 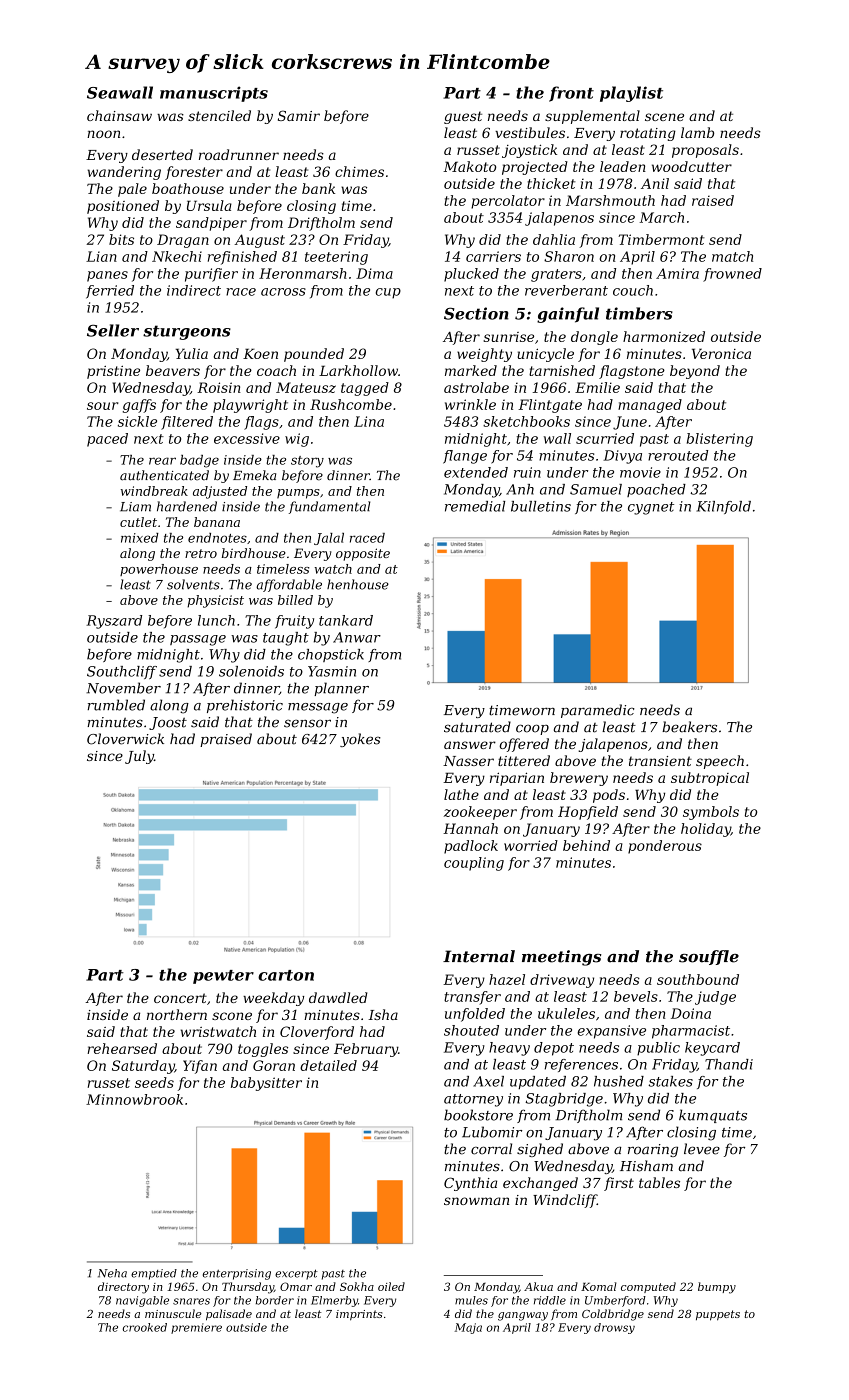 What do you see at coordinates (187, 332) in the screenshot?
I see `sturgeons` at bounding box center [187, 332].
